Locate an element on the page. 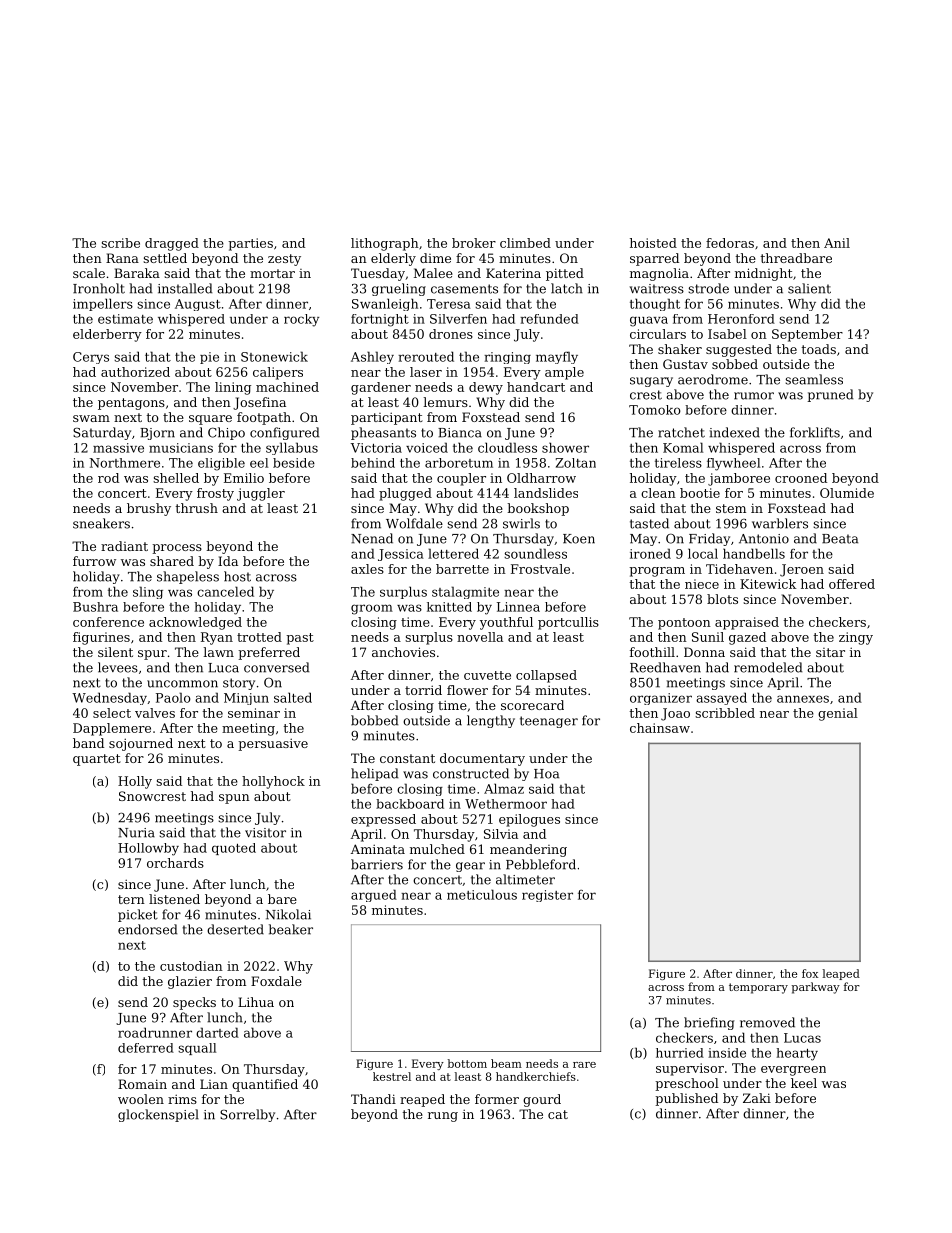  temporary is located at coordinates (758, 988).
